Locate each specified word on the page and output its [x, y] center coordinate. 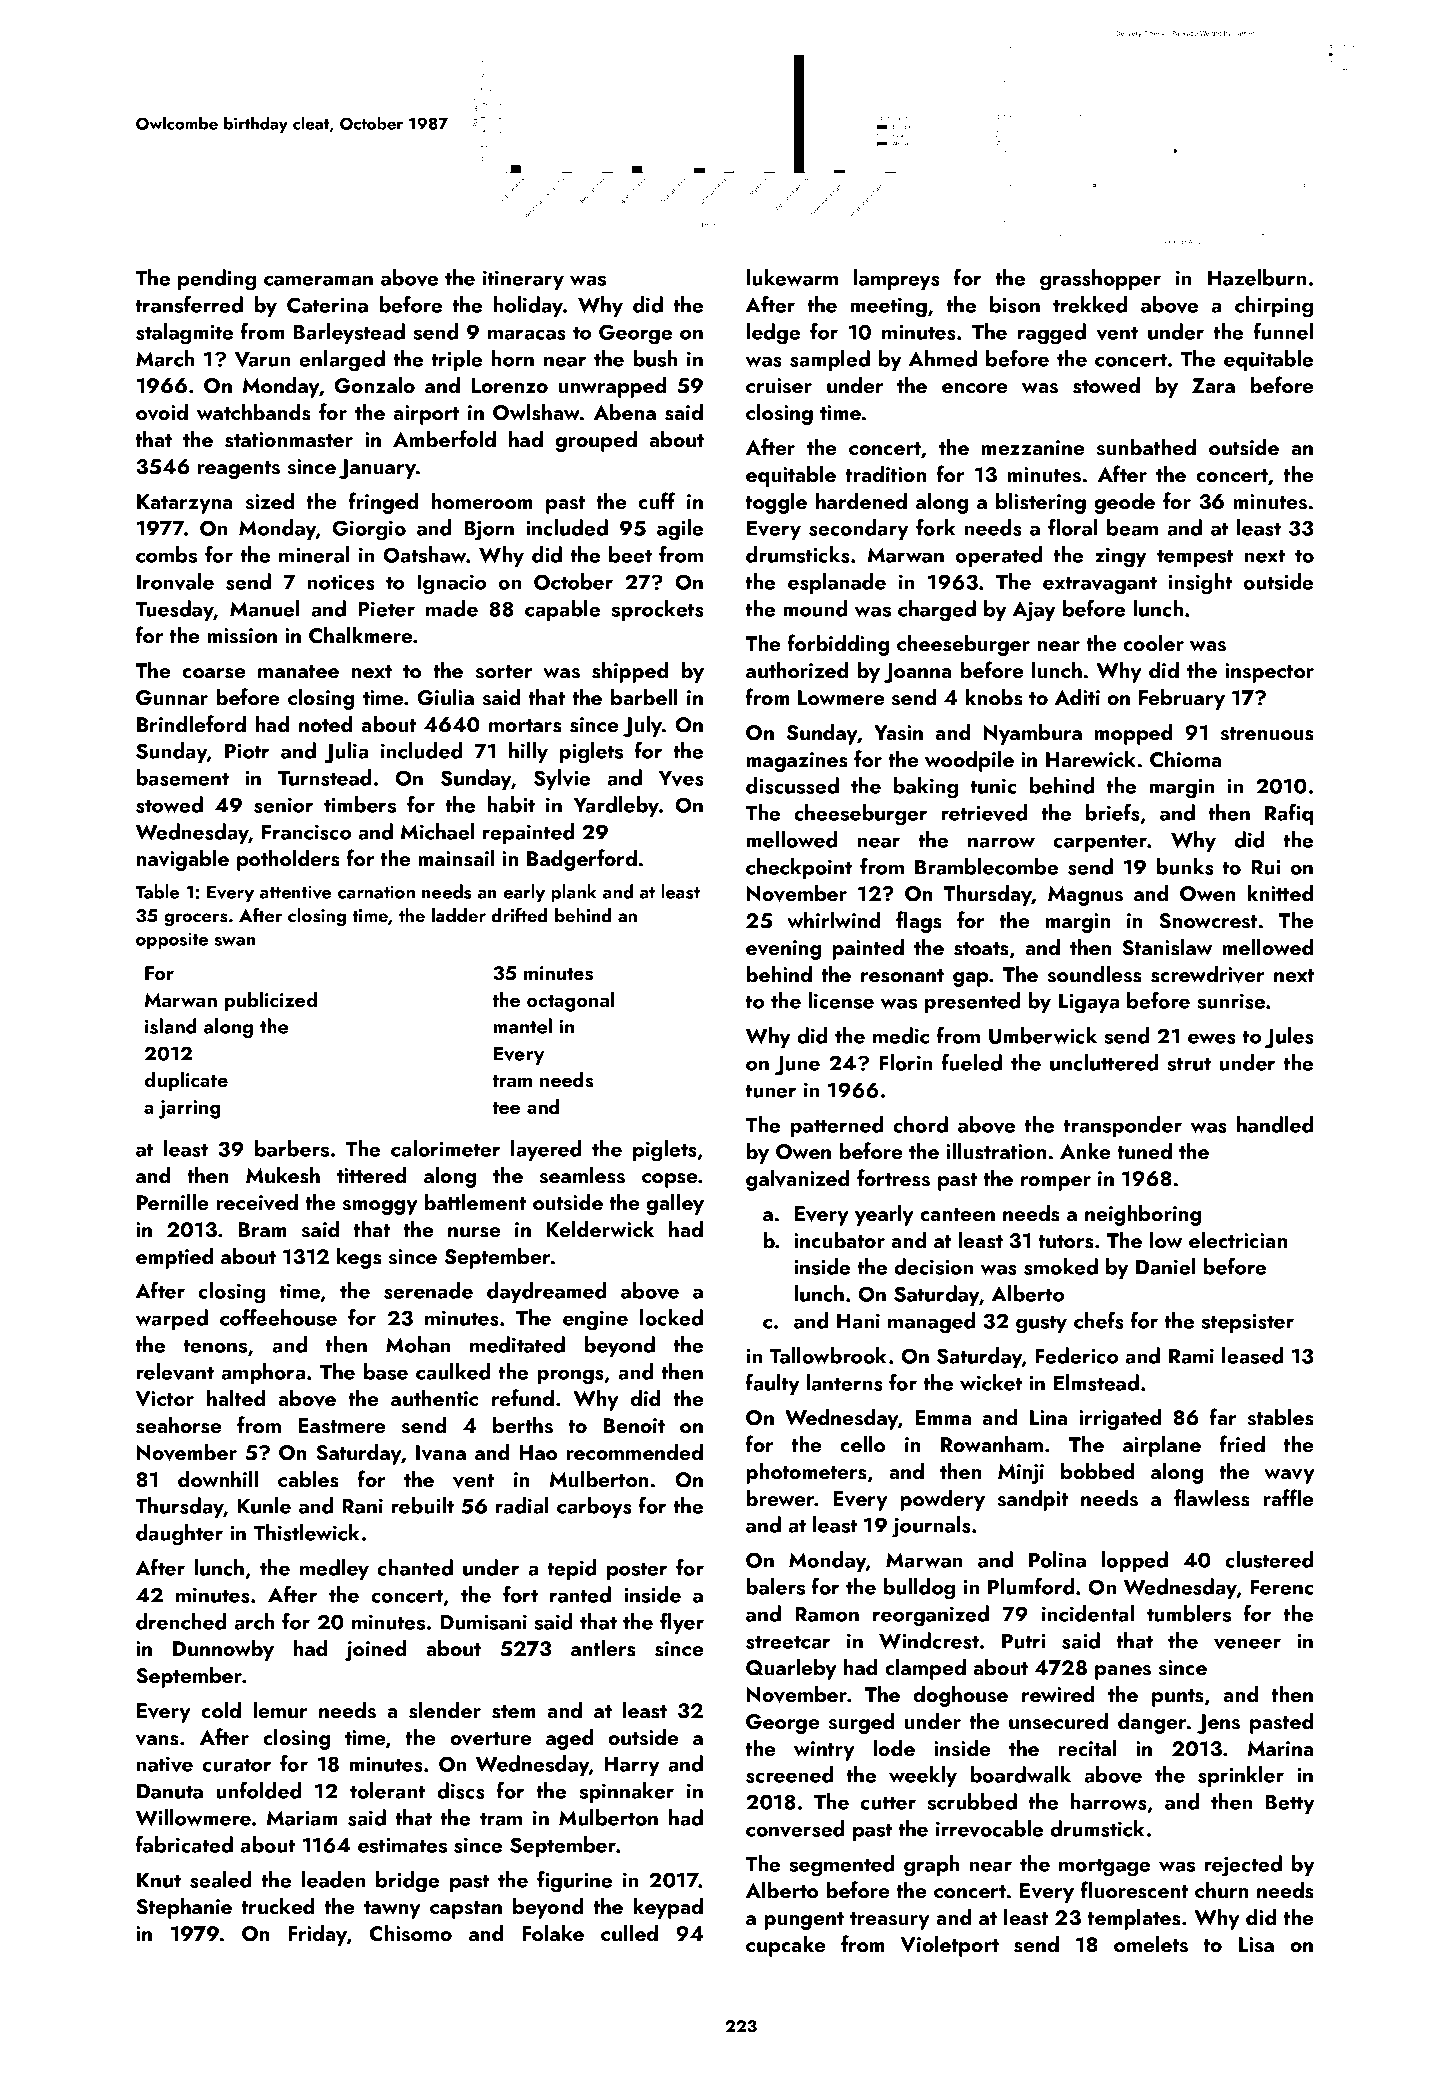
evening [783, 950]
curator [237, 1765]
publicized [270, 1001]
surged [861, 1723]
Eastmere [341, 1426]
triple [456, 360]
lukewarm [792, 277]
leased [1252, 1355]
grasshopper [1100, 280]
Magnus [1085, 896]
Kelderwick [600, 1228]
